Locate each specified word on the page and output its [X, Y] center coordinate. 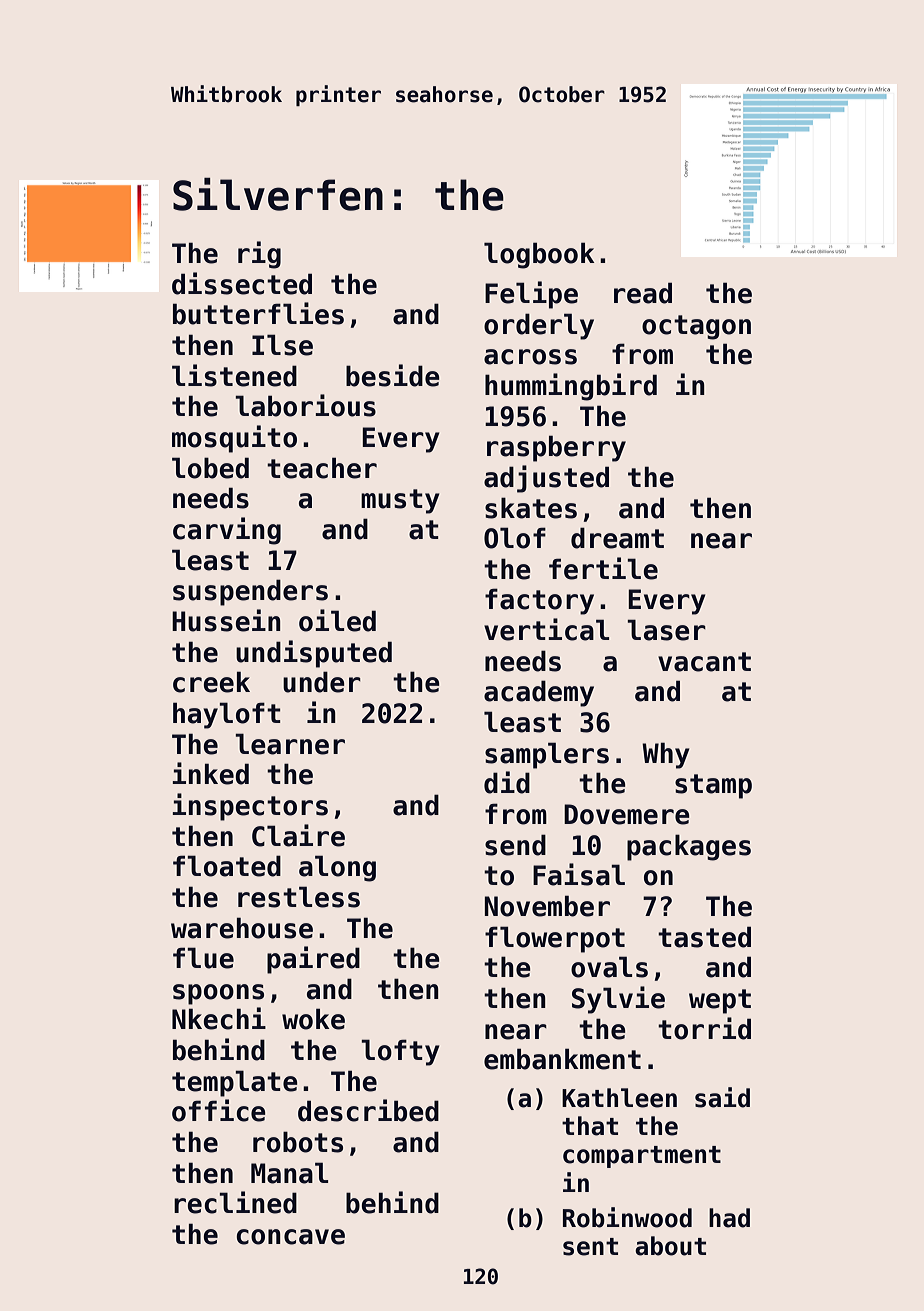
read [643, 293]
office [219, 1110]
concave [290, 1237]
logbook [539, 255]
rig [259, 255]
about [670, 1246]
